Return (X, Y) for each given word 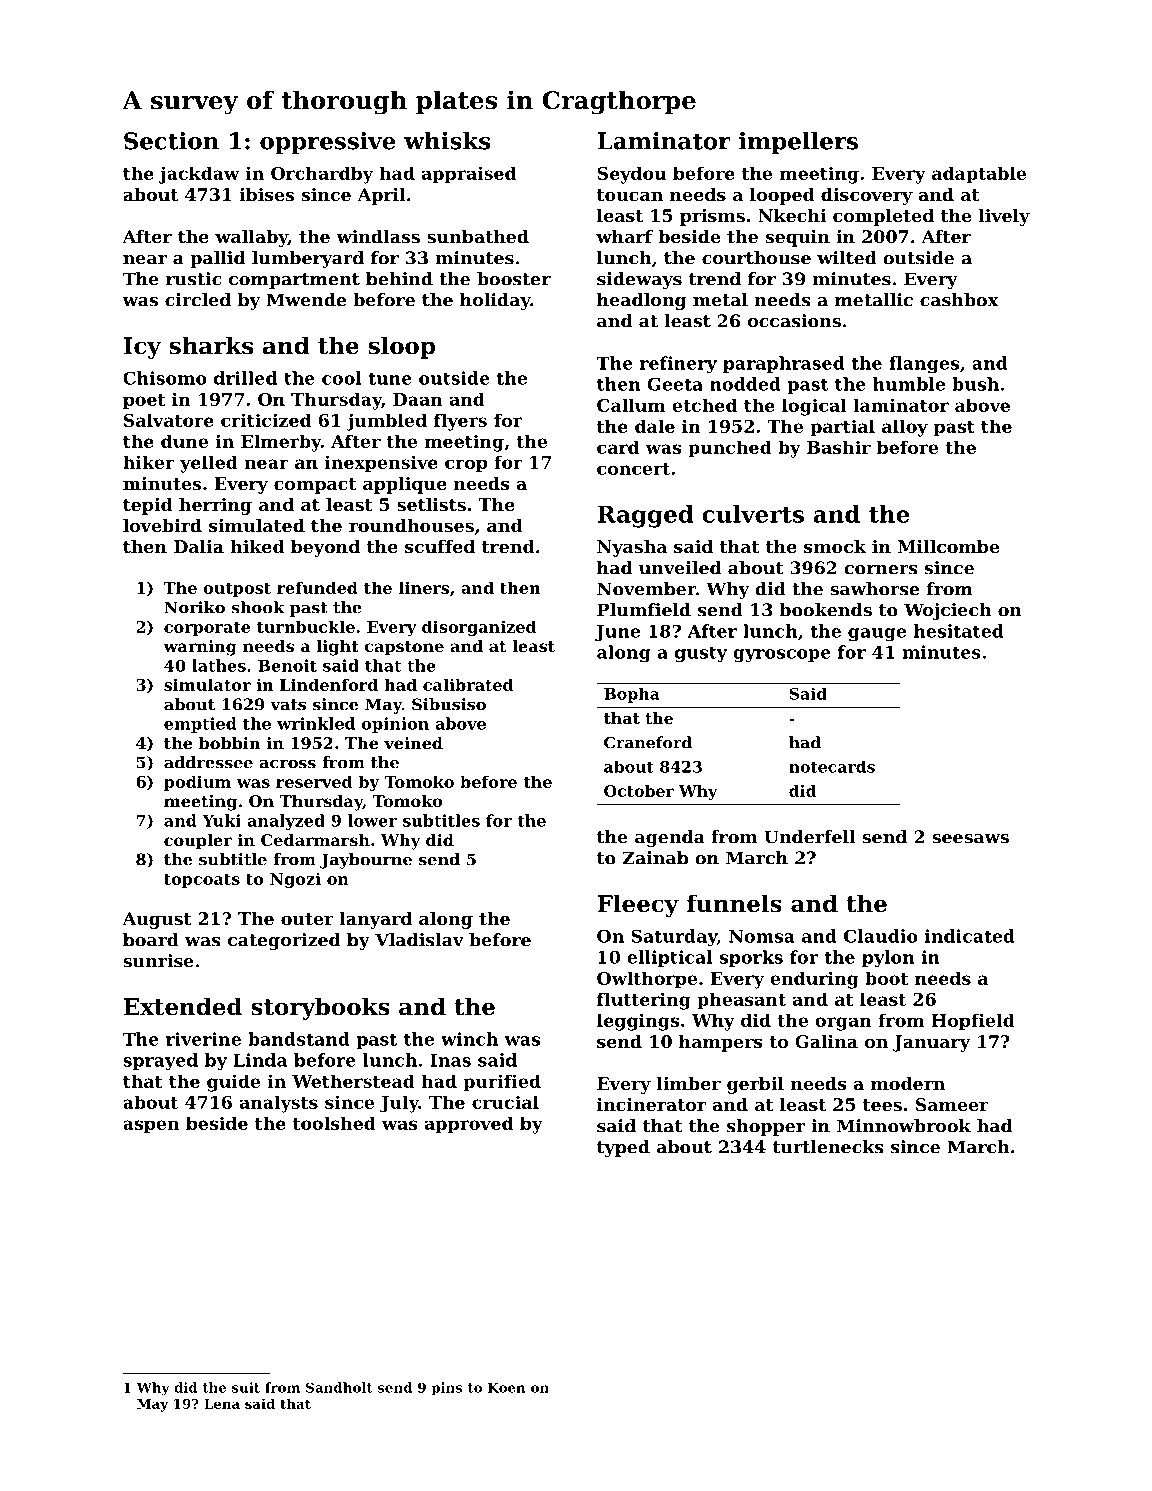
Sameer (952, 1104)
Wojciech (947, 611)
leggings (638, 1022)
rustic (194, 279)
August (157, 920)
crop (466, 466)
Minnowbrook (904, 1126)
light (338, 648)
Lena (222, 1404)
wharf (624, 236)
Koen (506, 1387)
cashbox (959, 300)
